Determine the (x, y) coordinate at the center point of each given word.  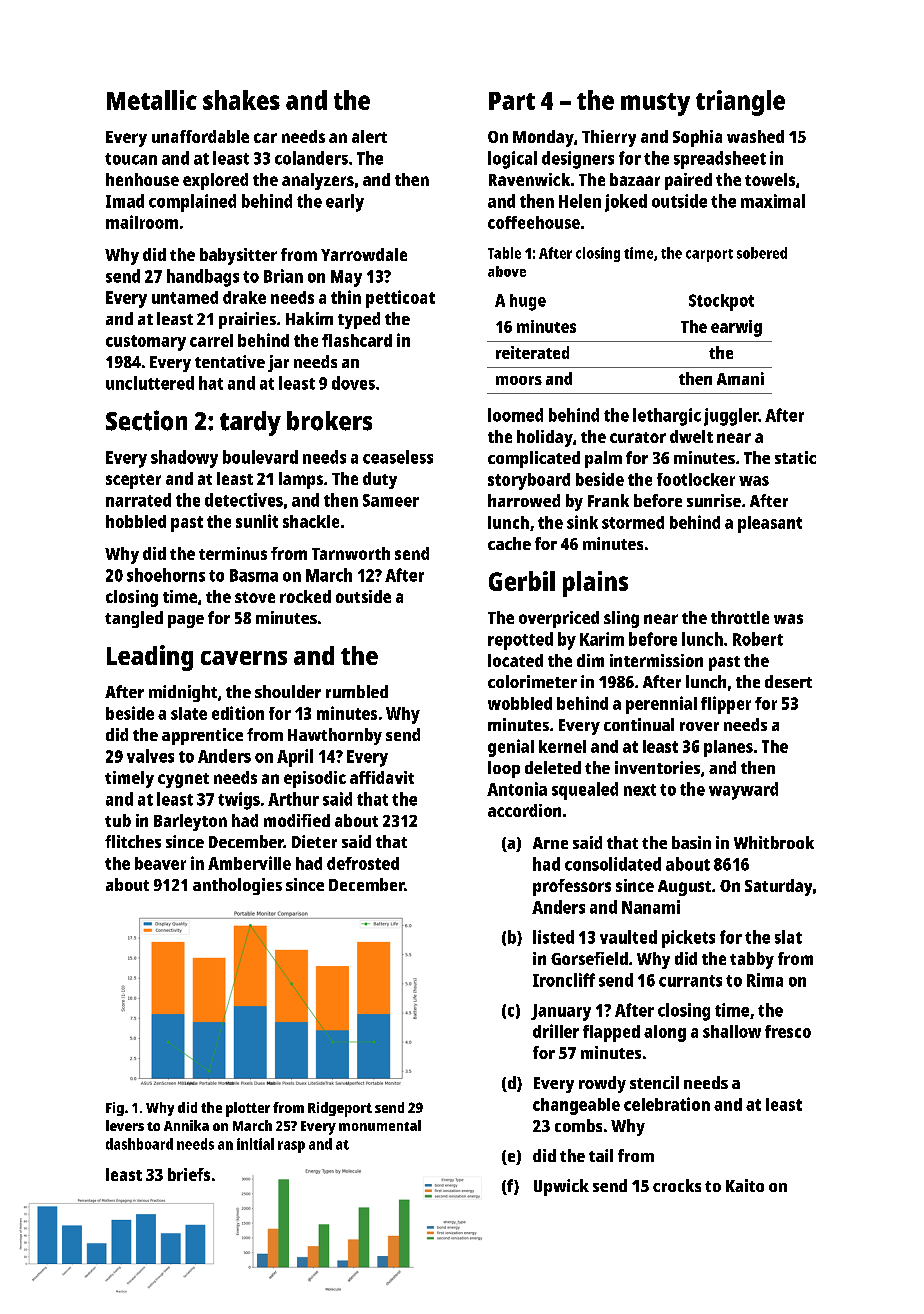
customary (146, 343)
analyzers (318, 181)
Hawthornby (335, 736)
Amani (740, 378)
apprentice (202, 736)
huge (528, 302)
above (507, 271)
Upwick (561, 1187)
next (640, 790)
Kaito (745, 1185)
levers (125, 1125)
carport (709, 255)
